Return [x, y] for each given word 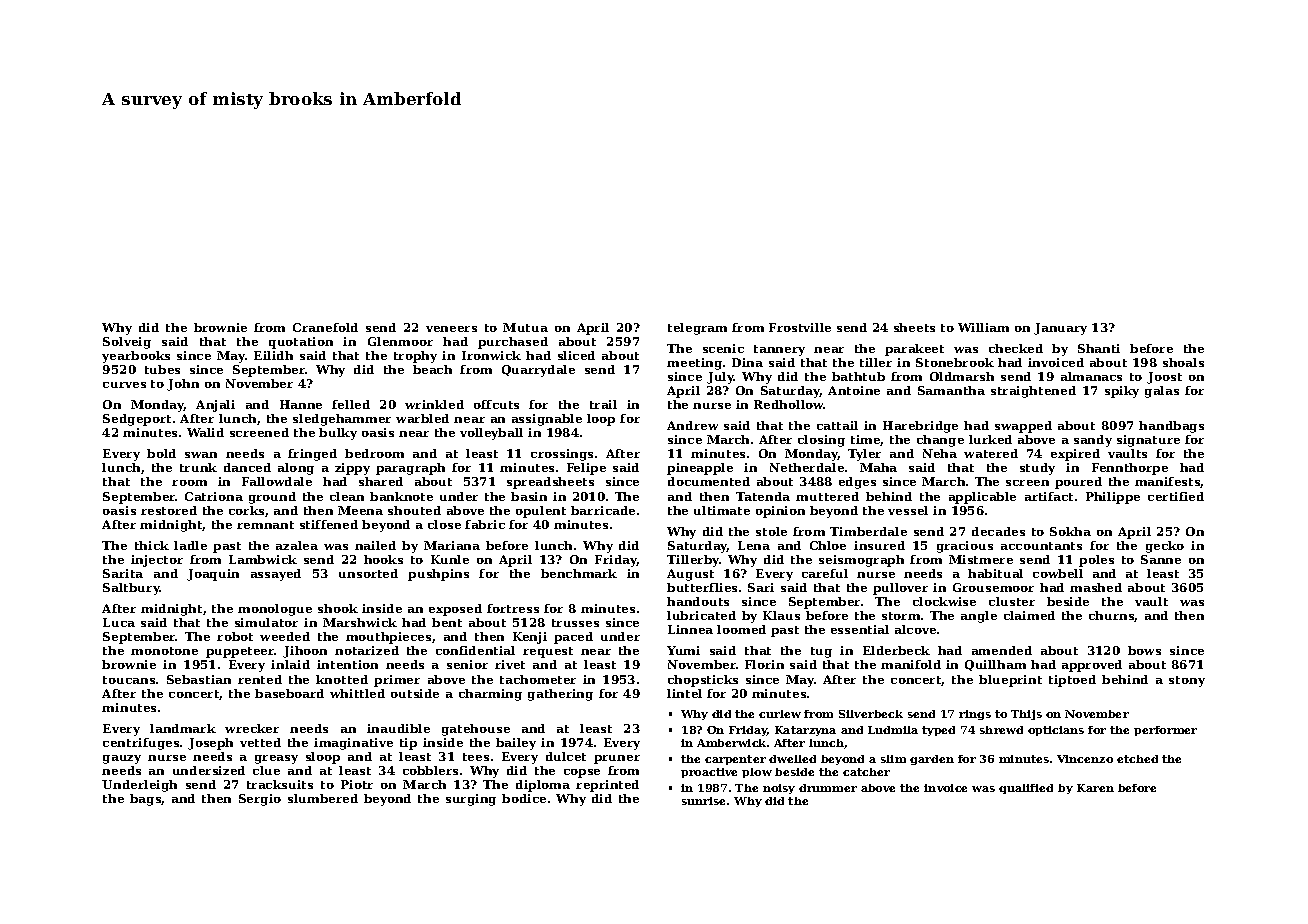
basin [529, 496]
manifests [1168, 482]
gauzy [122, 759]
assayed [276, 575]
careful [825, 573]
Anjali [215, 406]
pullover [900, 589]
